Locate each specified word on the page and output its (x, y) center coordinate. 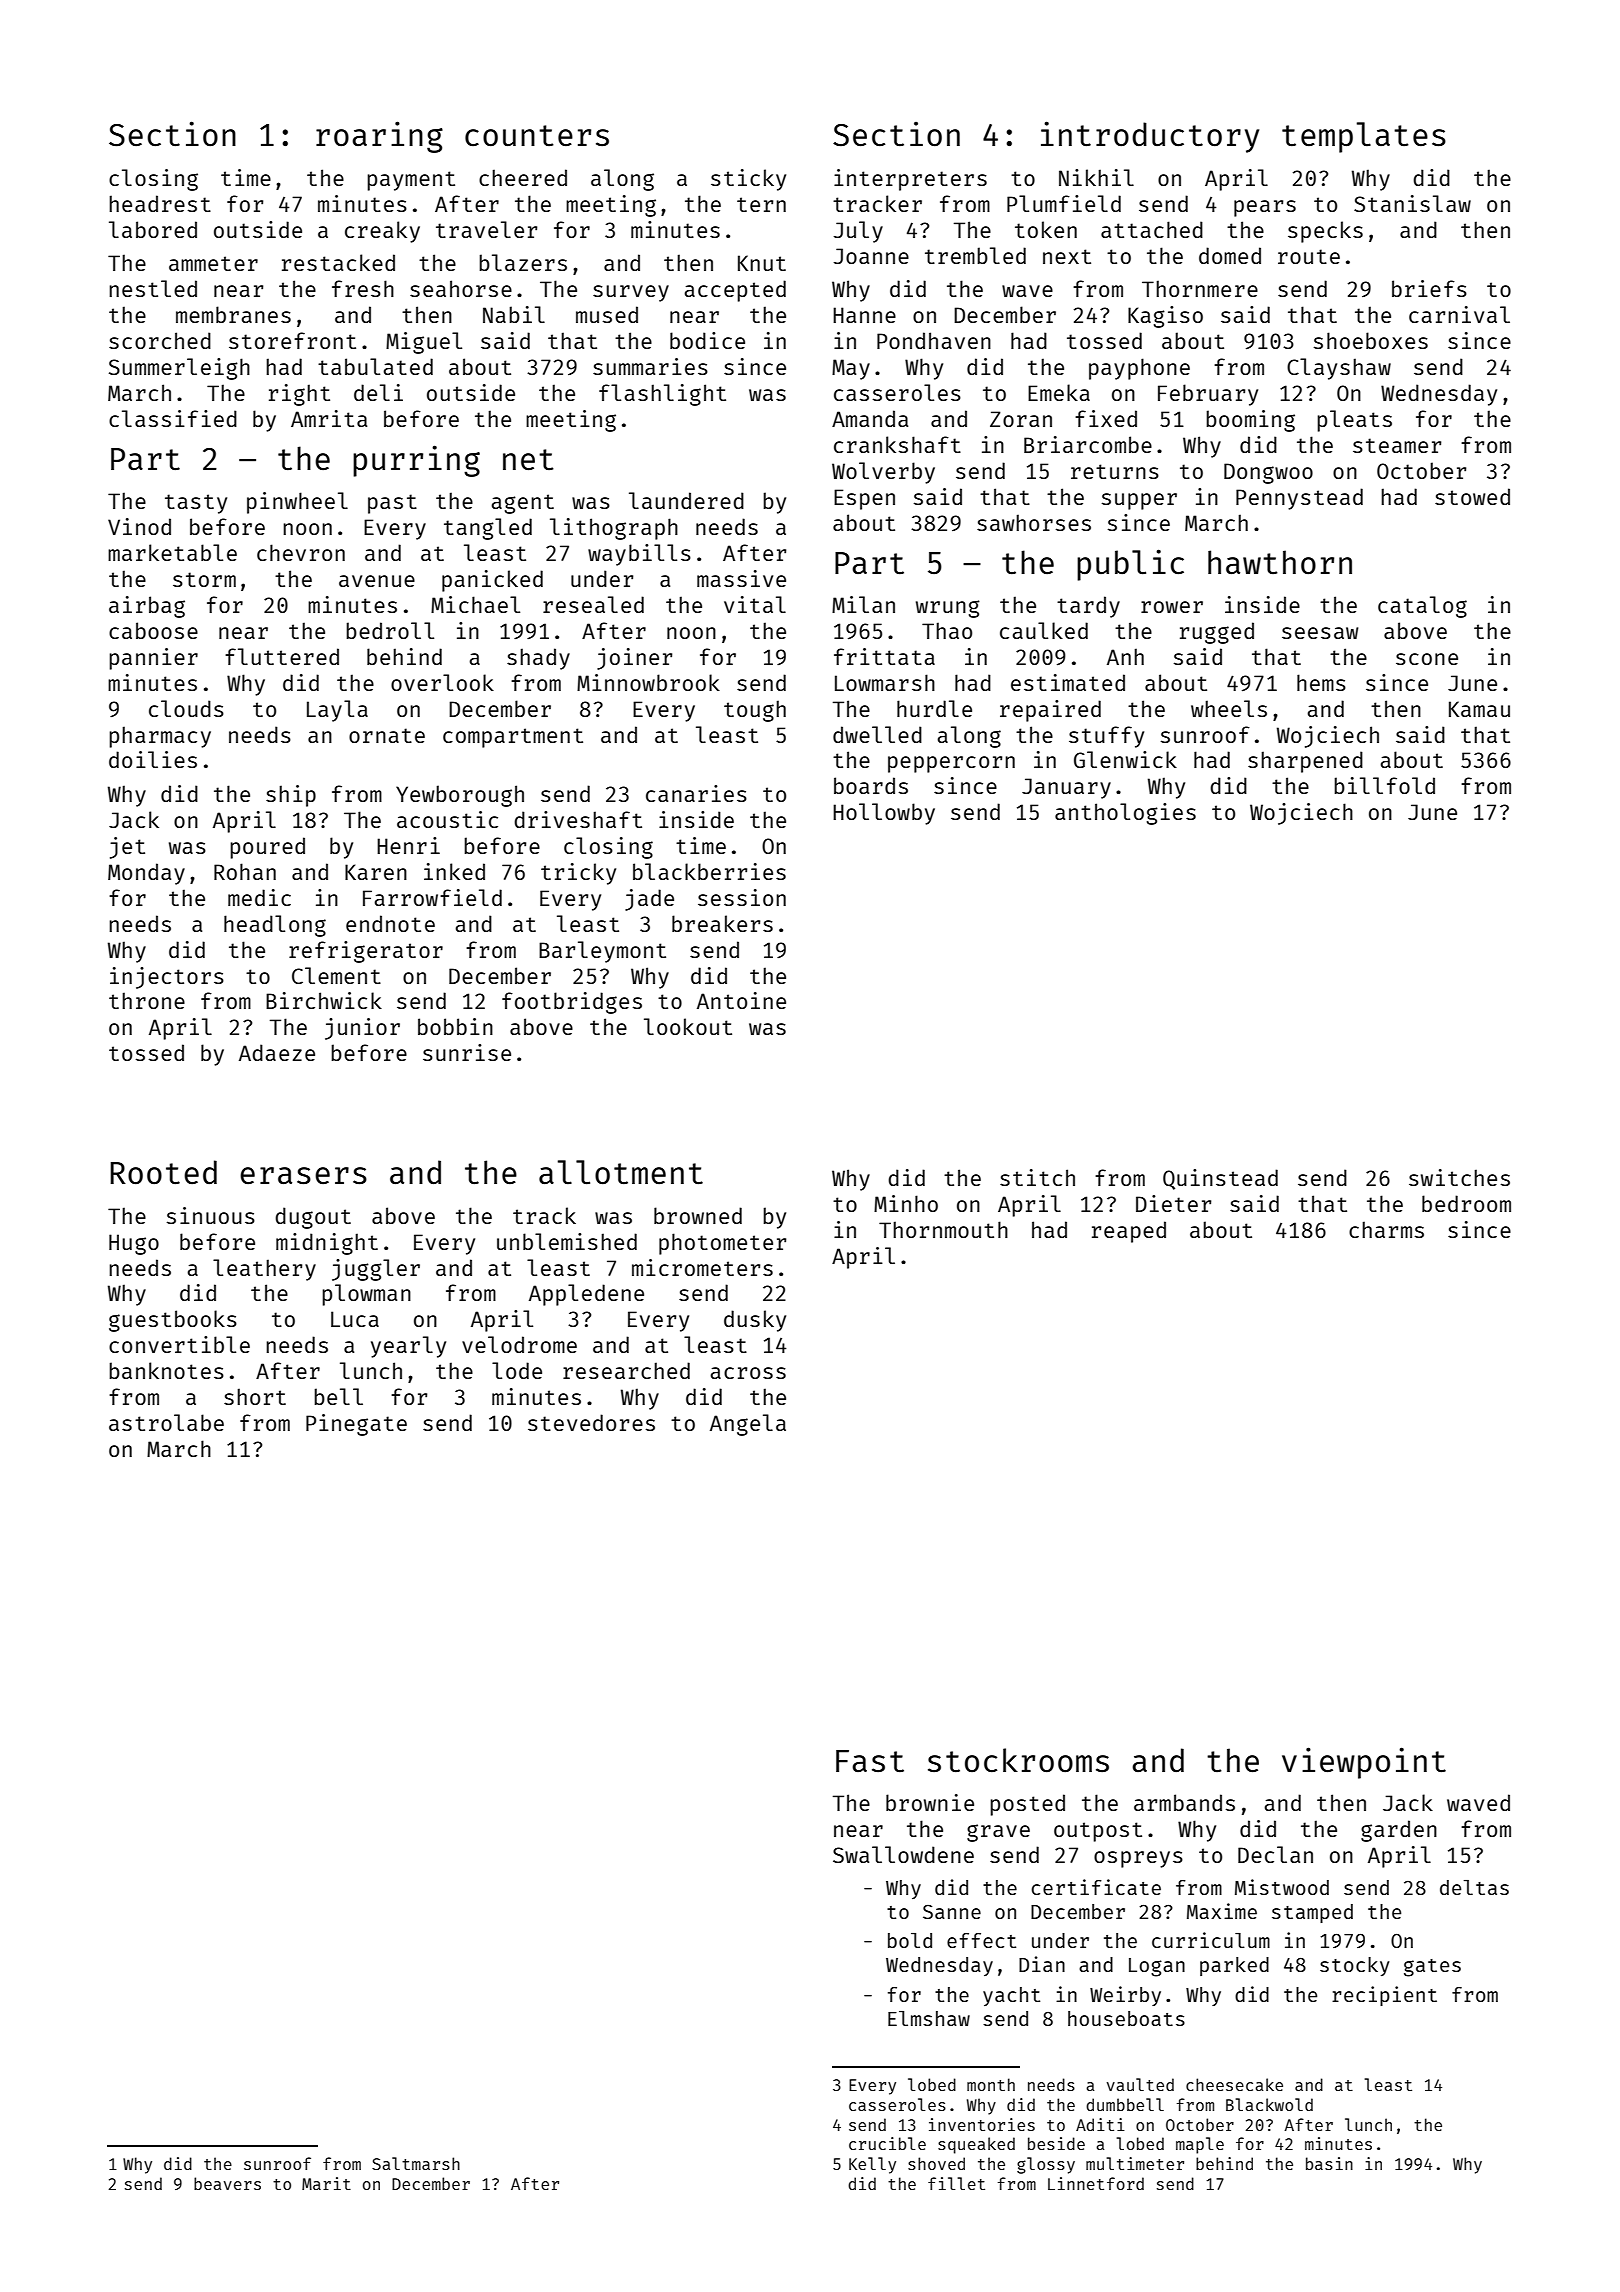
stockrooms (1018, 1760)
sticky (748, 180)
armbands (1184, 1802)
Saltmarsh (416, 2163)
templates (1364, 137)
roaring (379, 137)
